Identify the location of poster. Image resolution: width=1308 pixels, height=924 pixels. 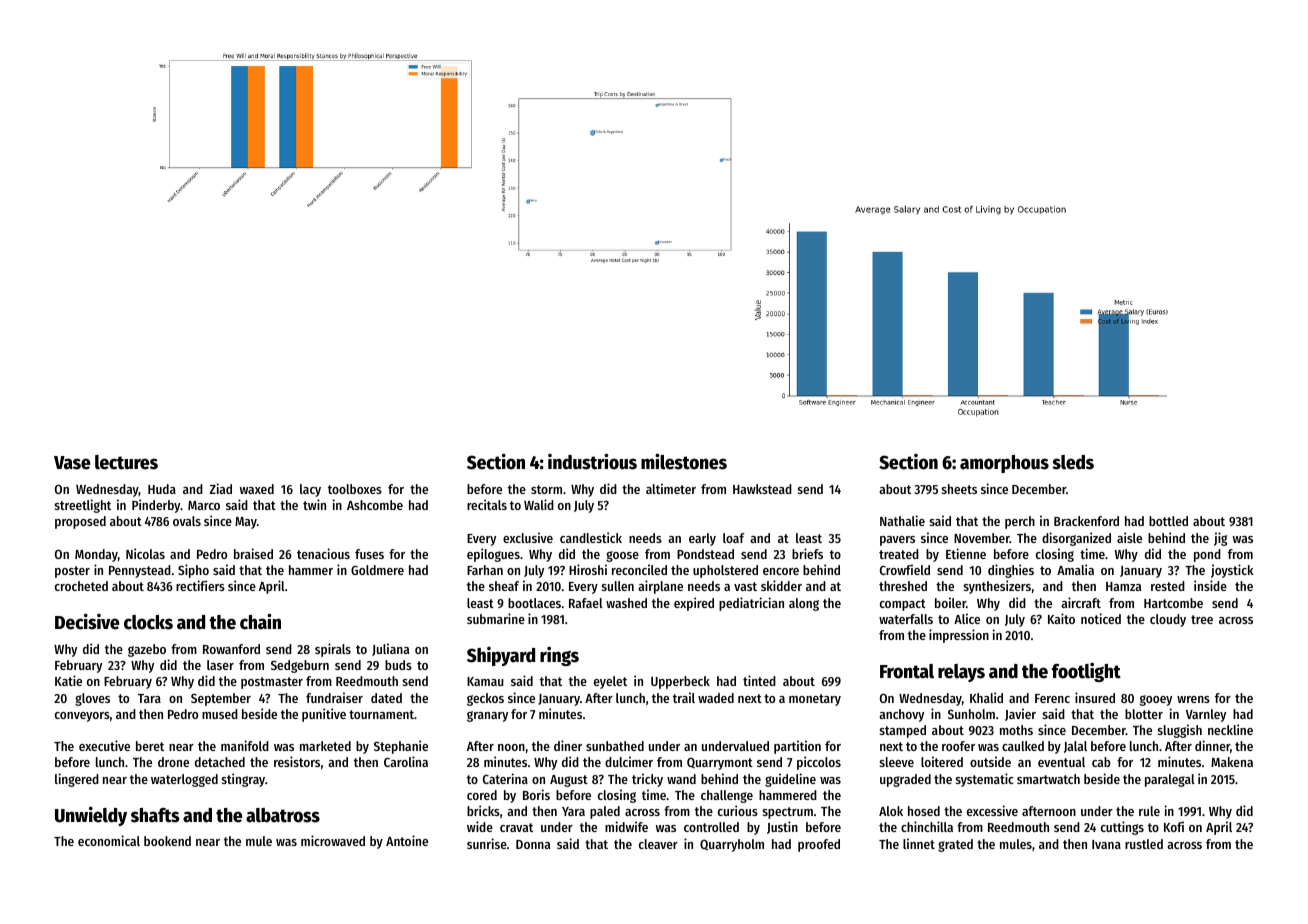
(72, 572).
